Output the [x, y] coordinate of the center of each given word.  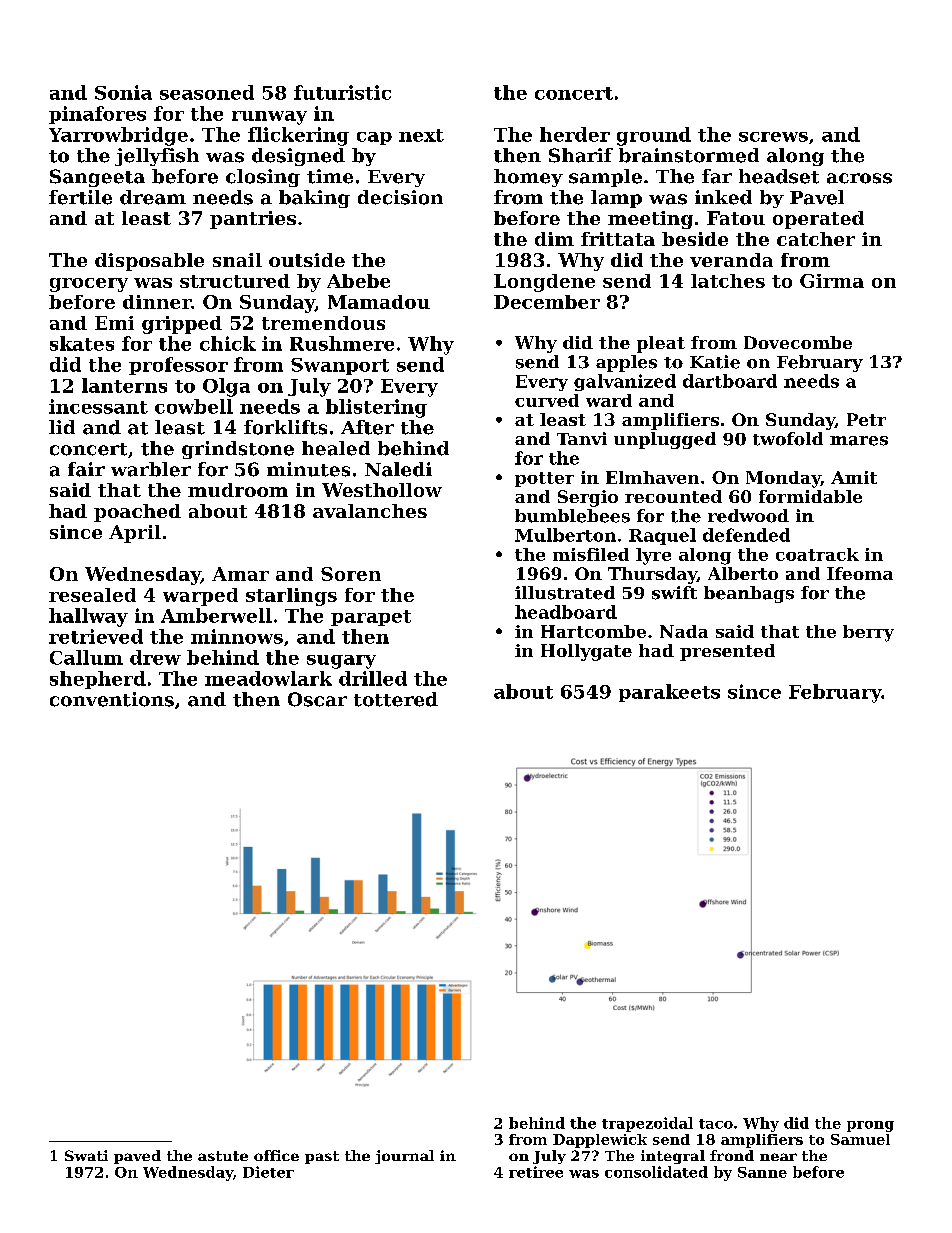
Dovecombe [798, 342]
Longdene [544, 283]
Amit [854, 477]
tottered [396, 699]
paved [137, 1157]
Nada [684, 631]
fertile [80, 197]
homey [528, 178]
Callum [86, 657]
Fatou [736, 218]
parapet [371, 618]
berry [868, 633]
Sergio [588, 498]
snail [237, 260]
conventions [112, 699]
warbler [151, 469]
